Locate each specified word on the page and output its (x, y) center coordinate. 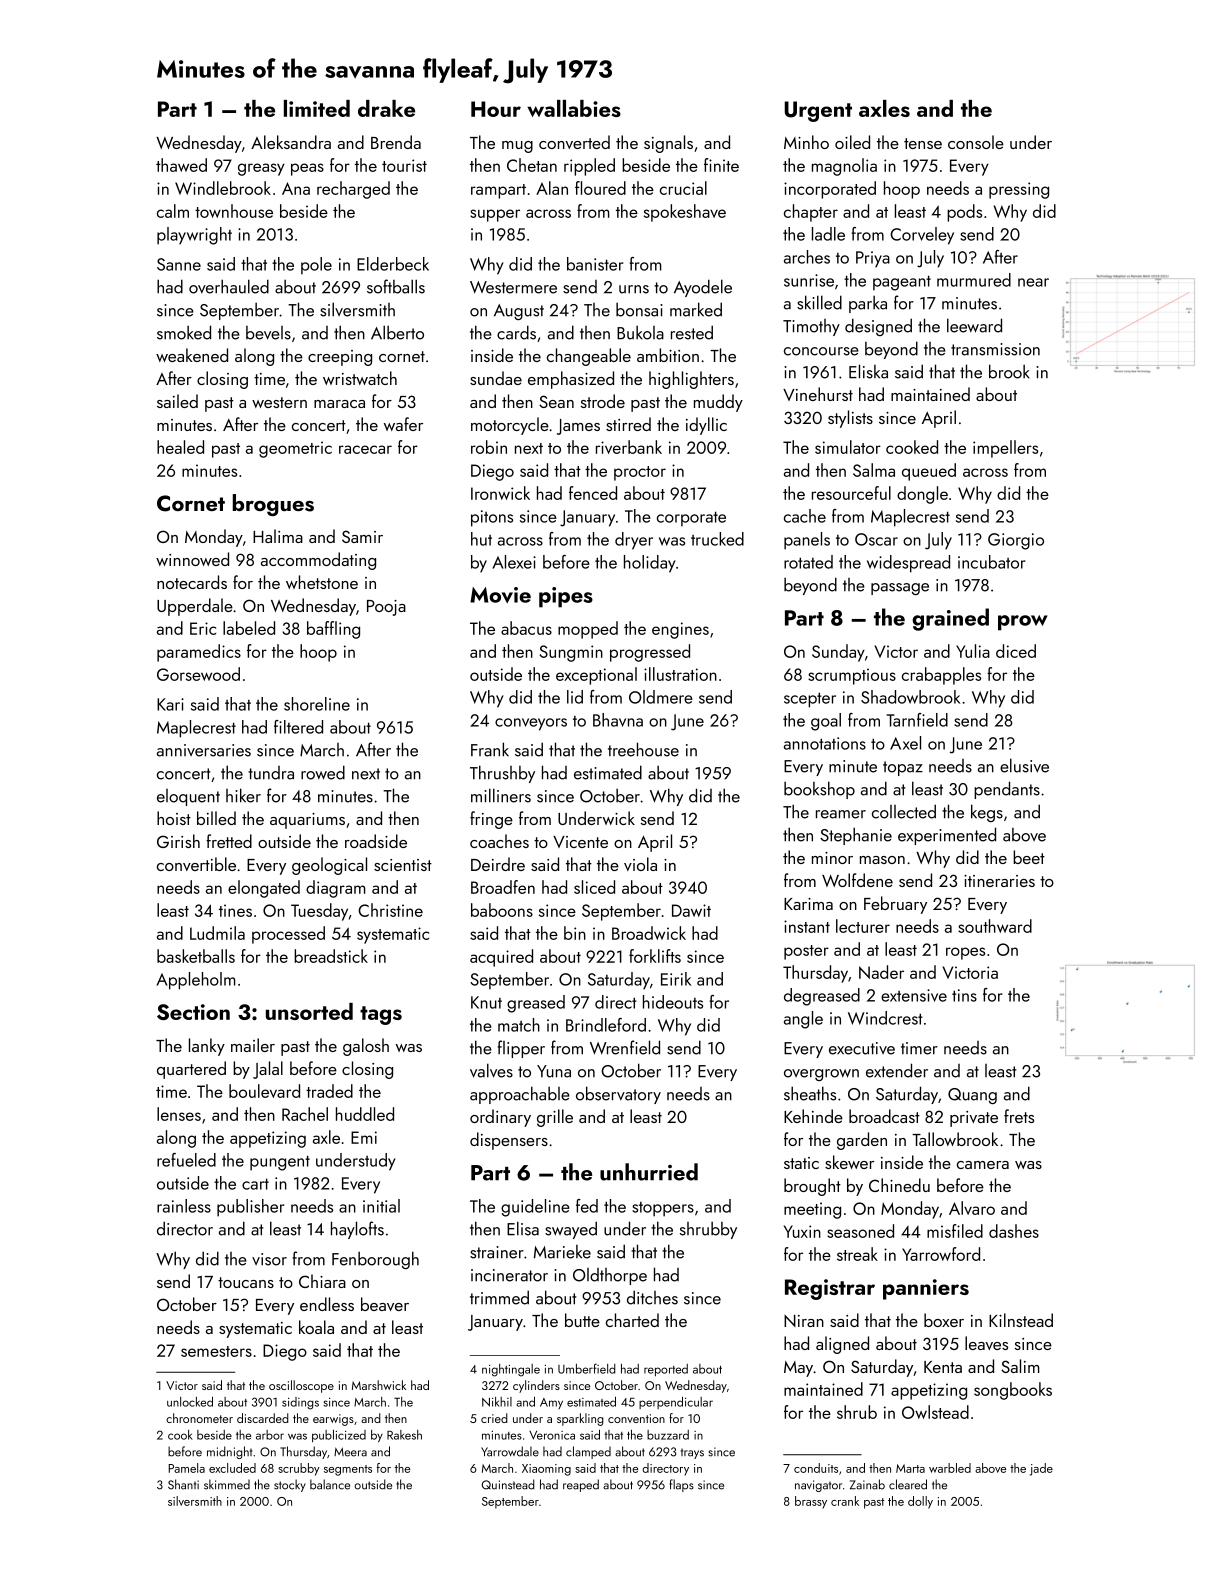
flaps (681, 1485)
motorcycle (510, 426)
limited (317, 108)
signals (668, 144)
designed (878, 327)
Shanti (183, 1484)
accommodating (318, 561)
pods (964, 213)
